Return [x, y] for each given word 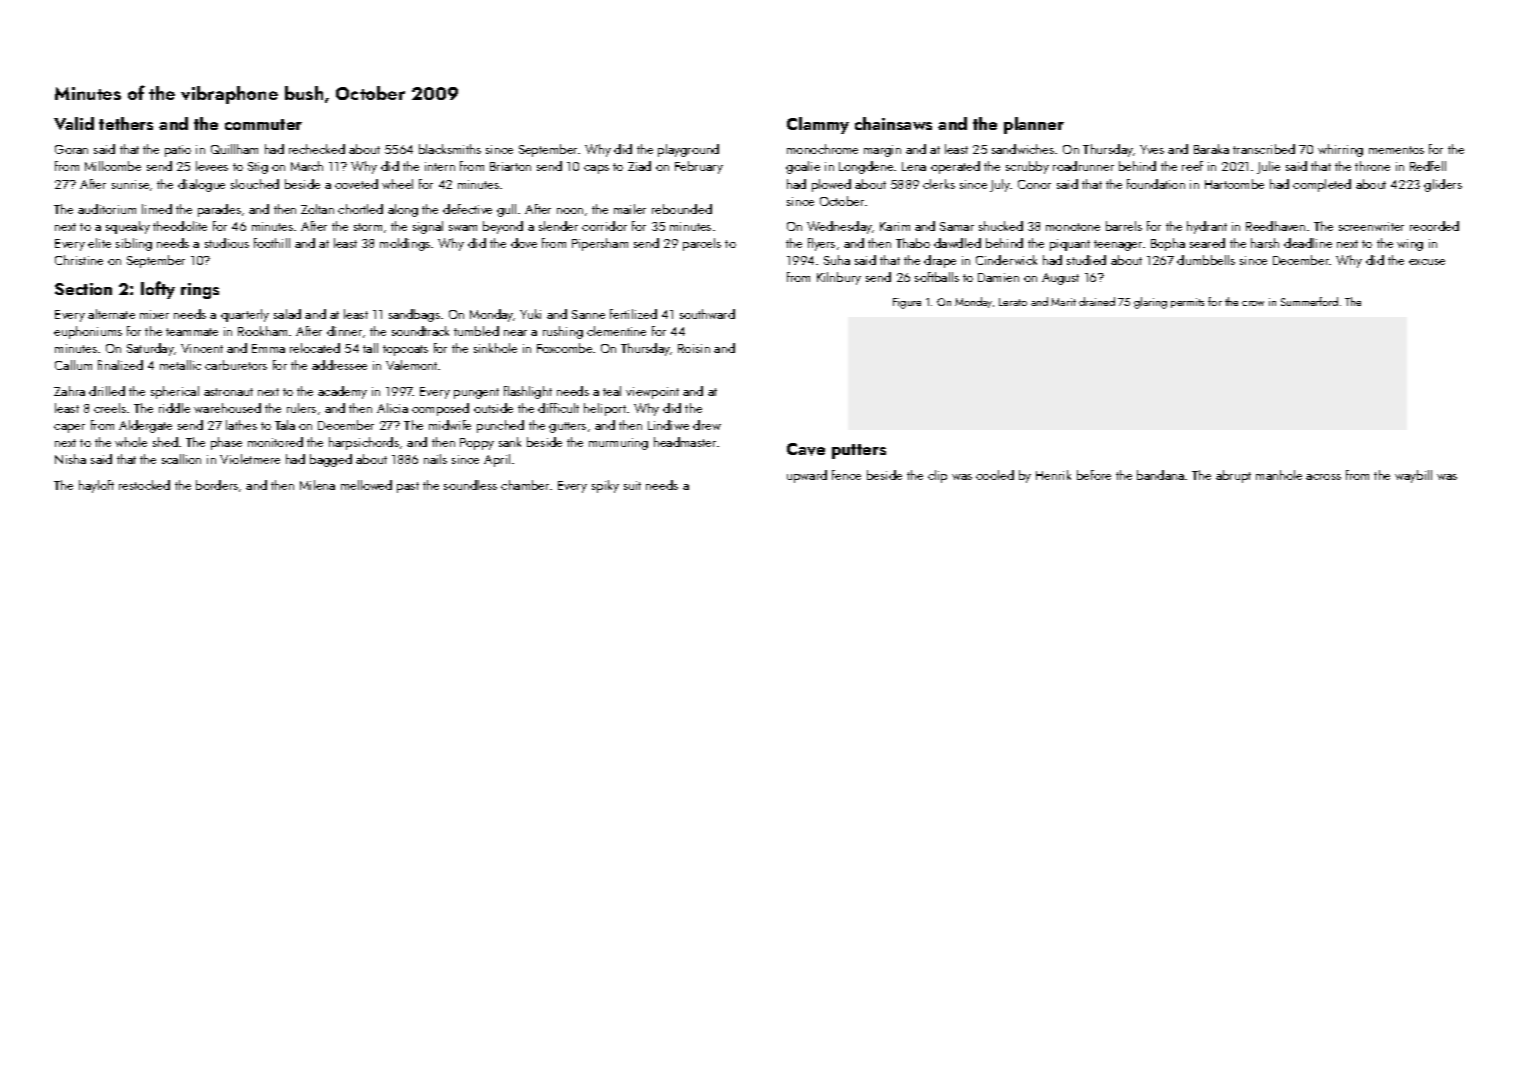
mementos [1396, 150]
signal [428, 227]
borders [217, 485]
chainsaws [893, 123]
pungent [476, 393]
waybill [1413, 476]
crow [1253, 303]
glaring [1150, 303]
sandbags [414, 315]
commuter [263, 124]
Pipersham [600, 244]
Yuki [530, 314]
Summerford [1309, 301]
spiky [605, 486]
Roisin [694, 348]
